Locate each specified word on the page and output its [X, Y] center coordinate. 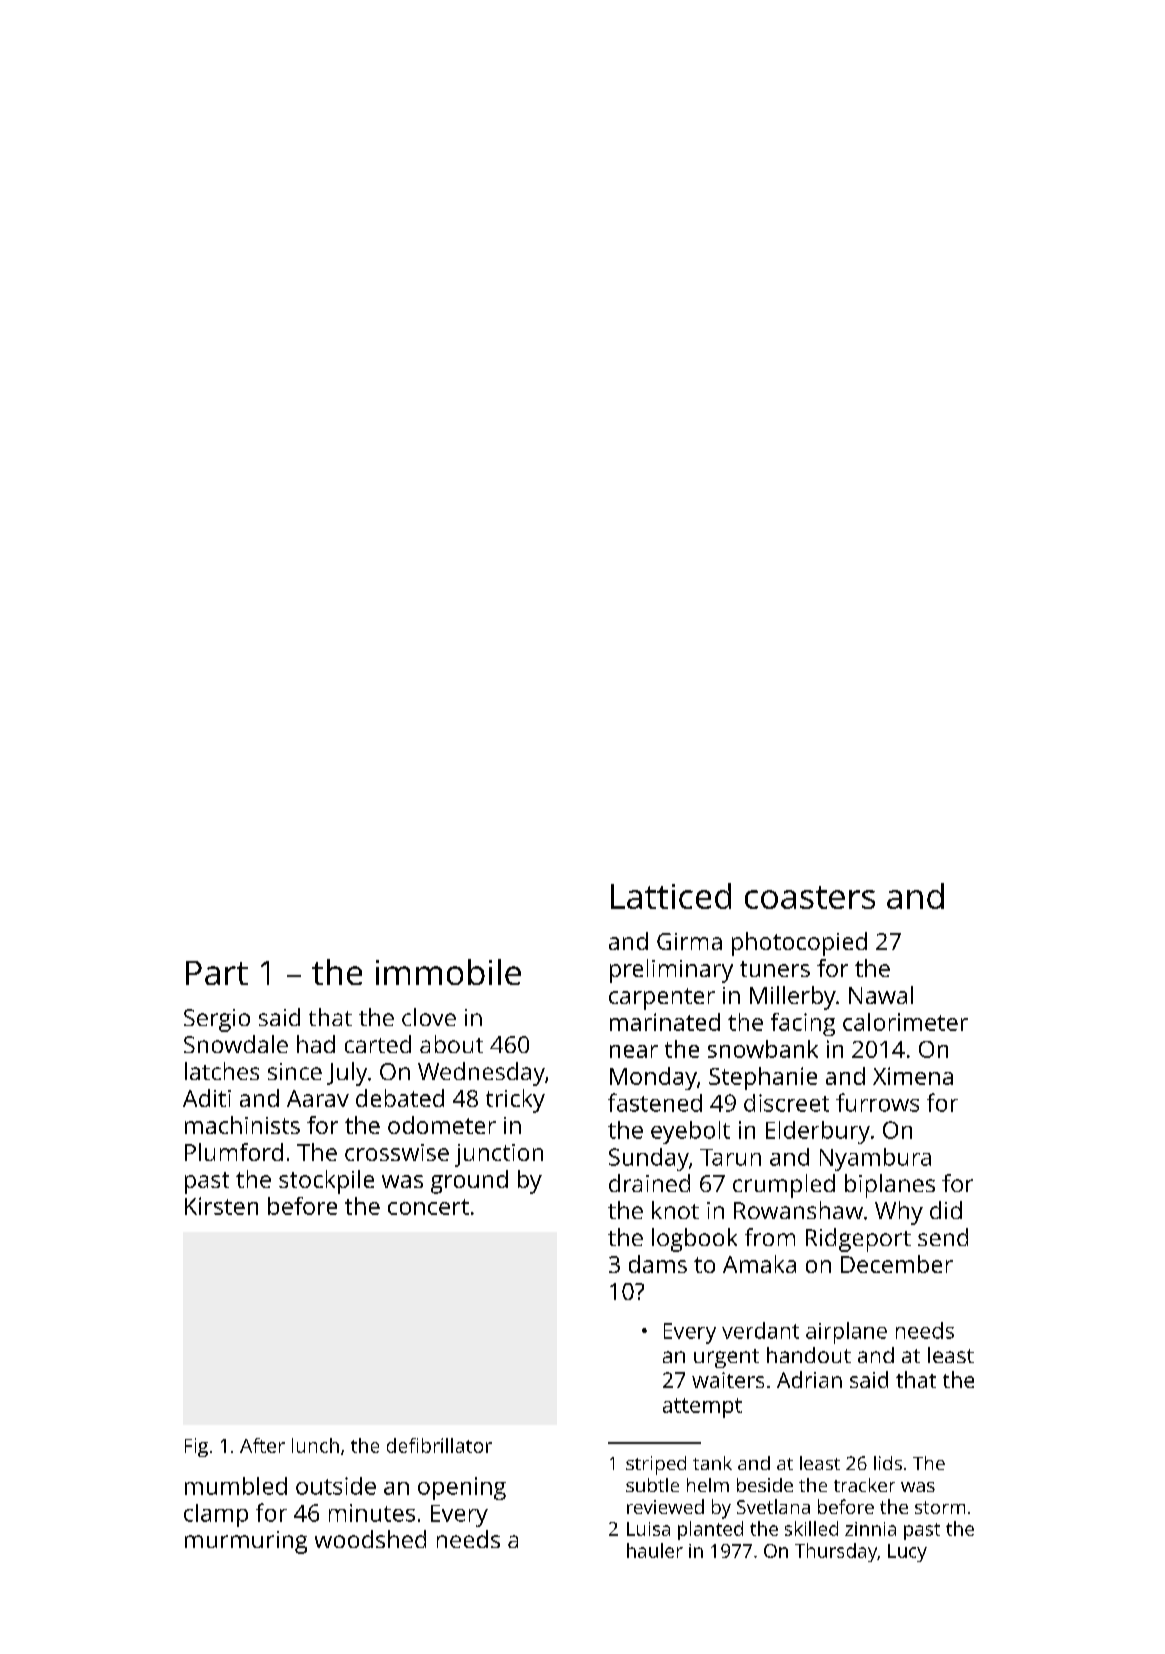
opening [462, 1488]
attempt [702, 1408]
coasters [810, 897]
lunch [315, 1445]
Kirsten [221, 1206]
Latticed [671, 896]
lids [888, 1463]
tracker [864, 1485]
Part [217, 973]
